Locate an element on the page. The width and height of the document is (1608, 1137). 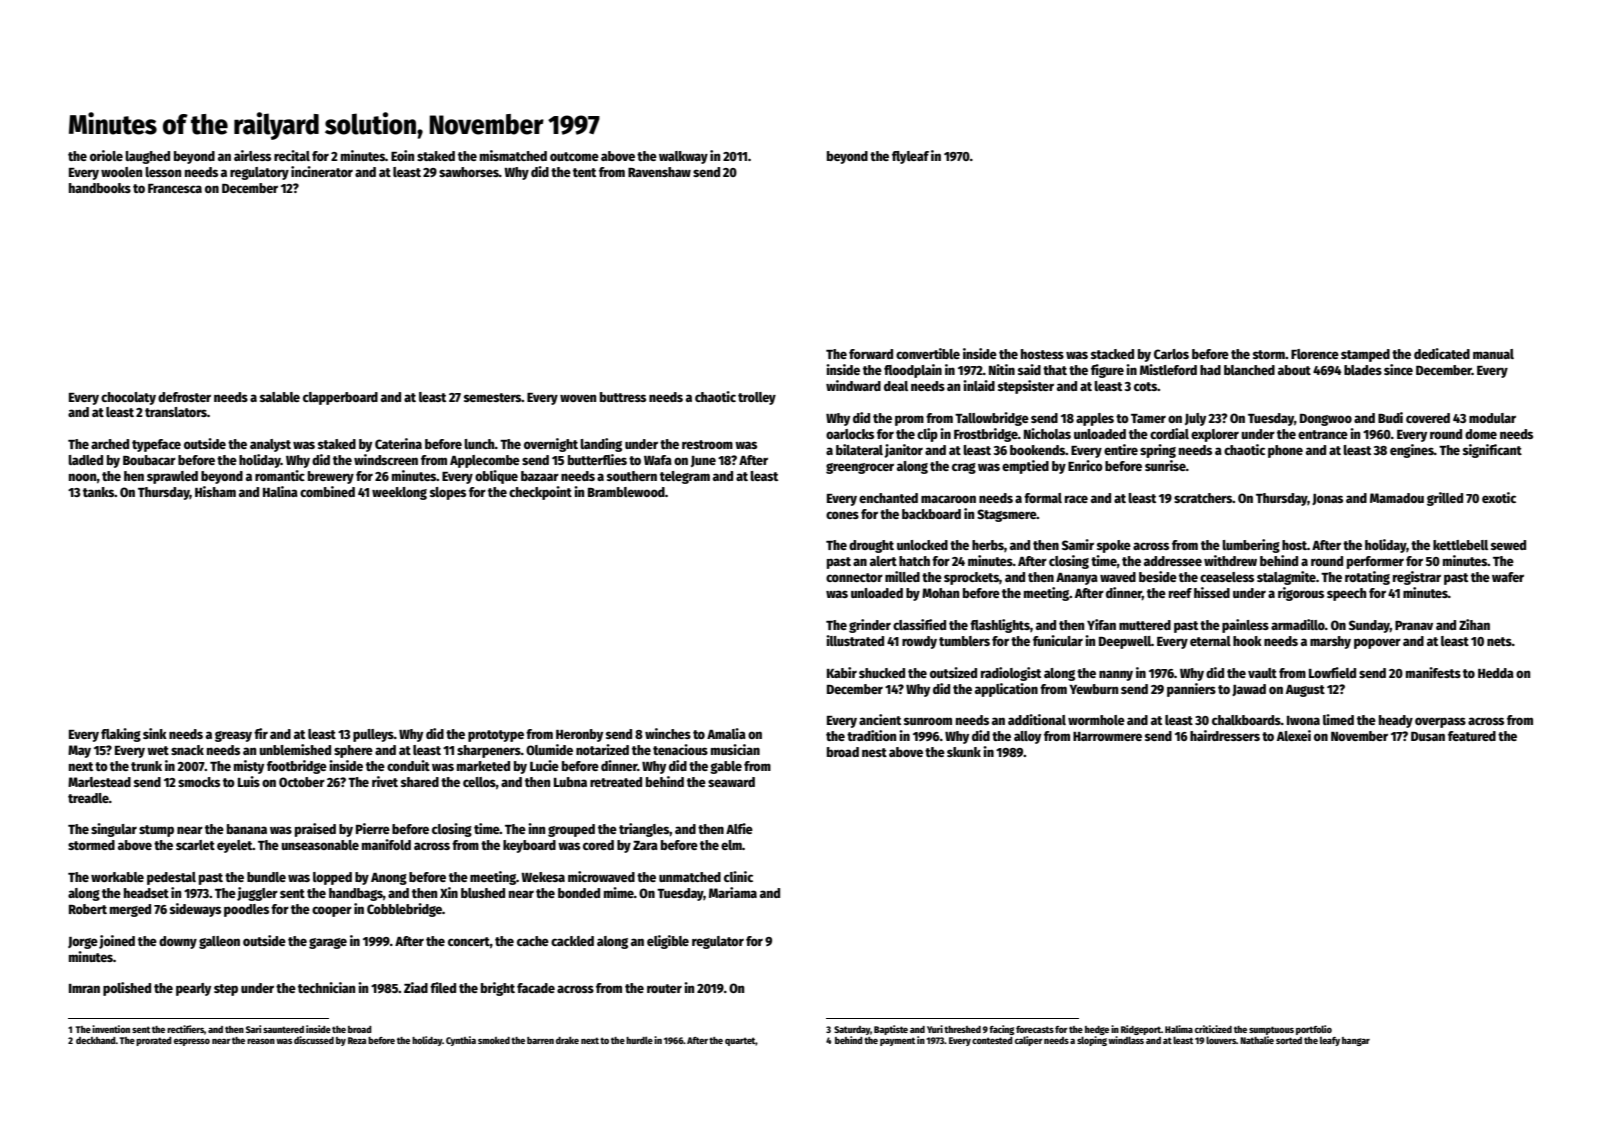
manual is located at coordinates (1493, 354).
